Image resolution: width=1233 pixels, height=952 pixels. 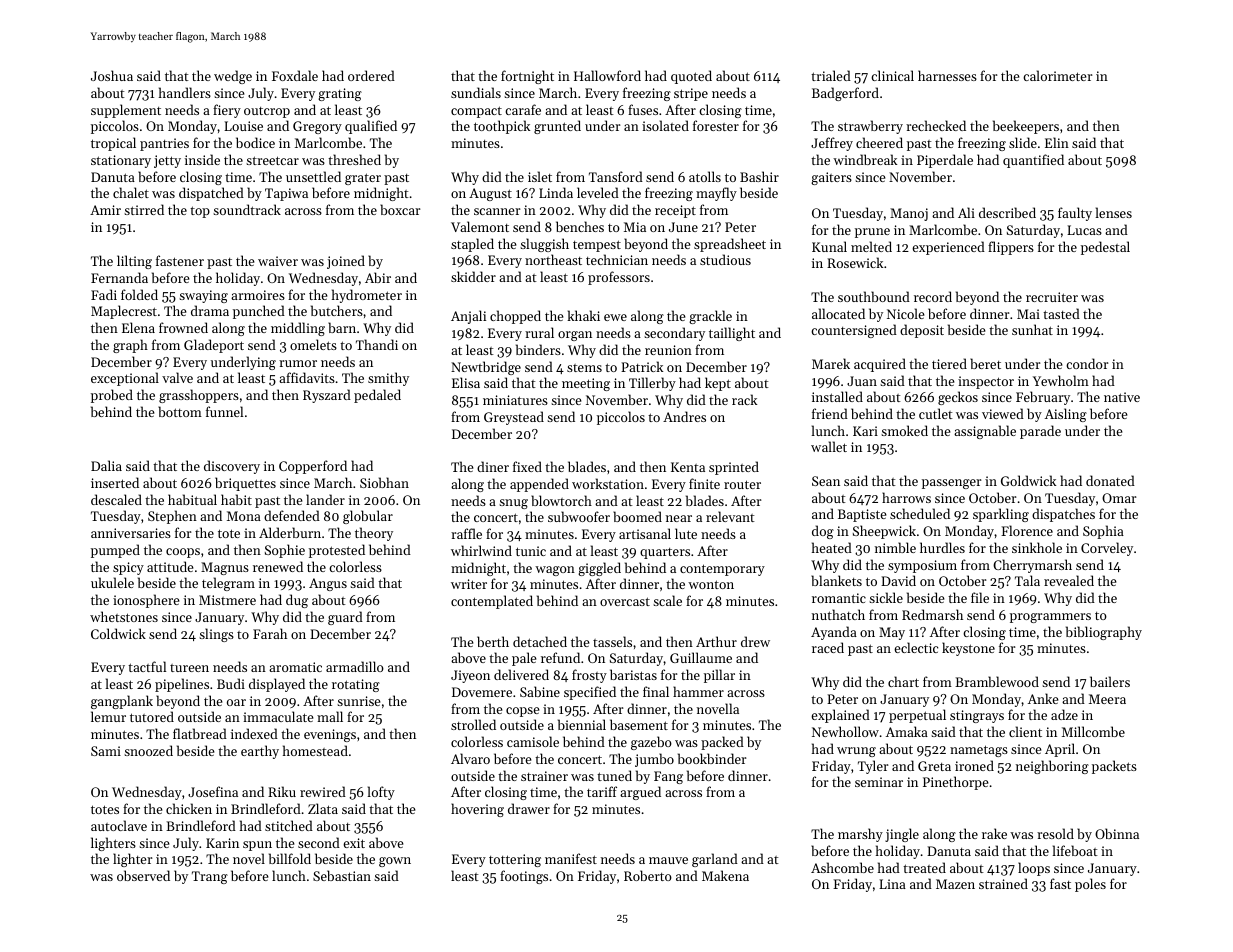 What do you see at coordinates (258, 295) in the image?
I see `armoires` at bounding box center [258, 295].
